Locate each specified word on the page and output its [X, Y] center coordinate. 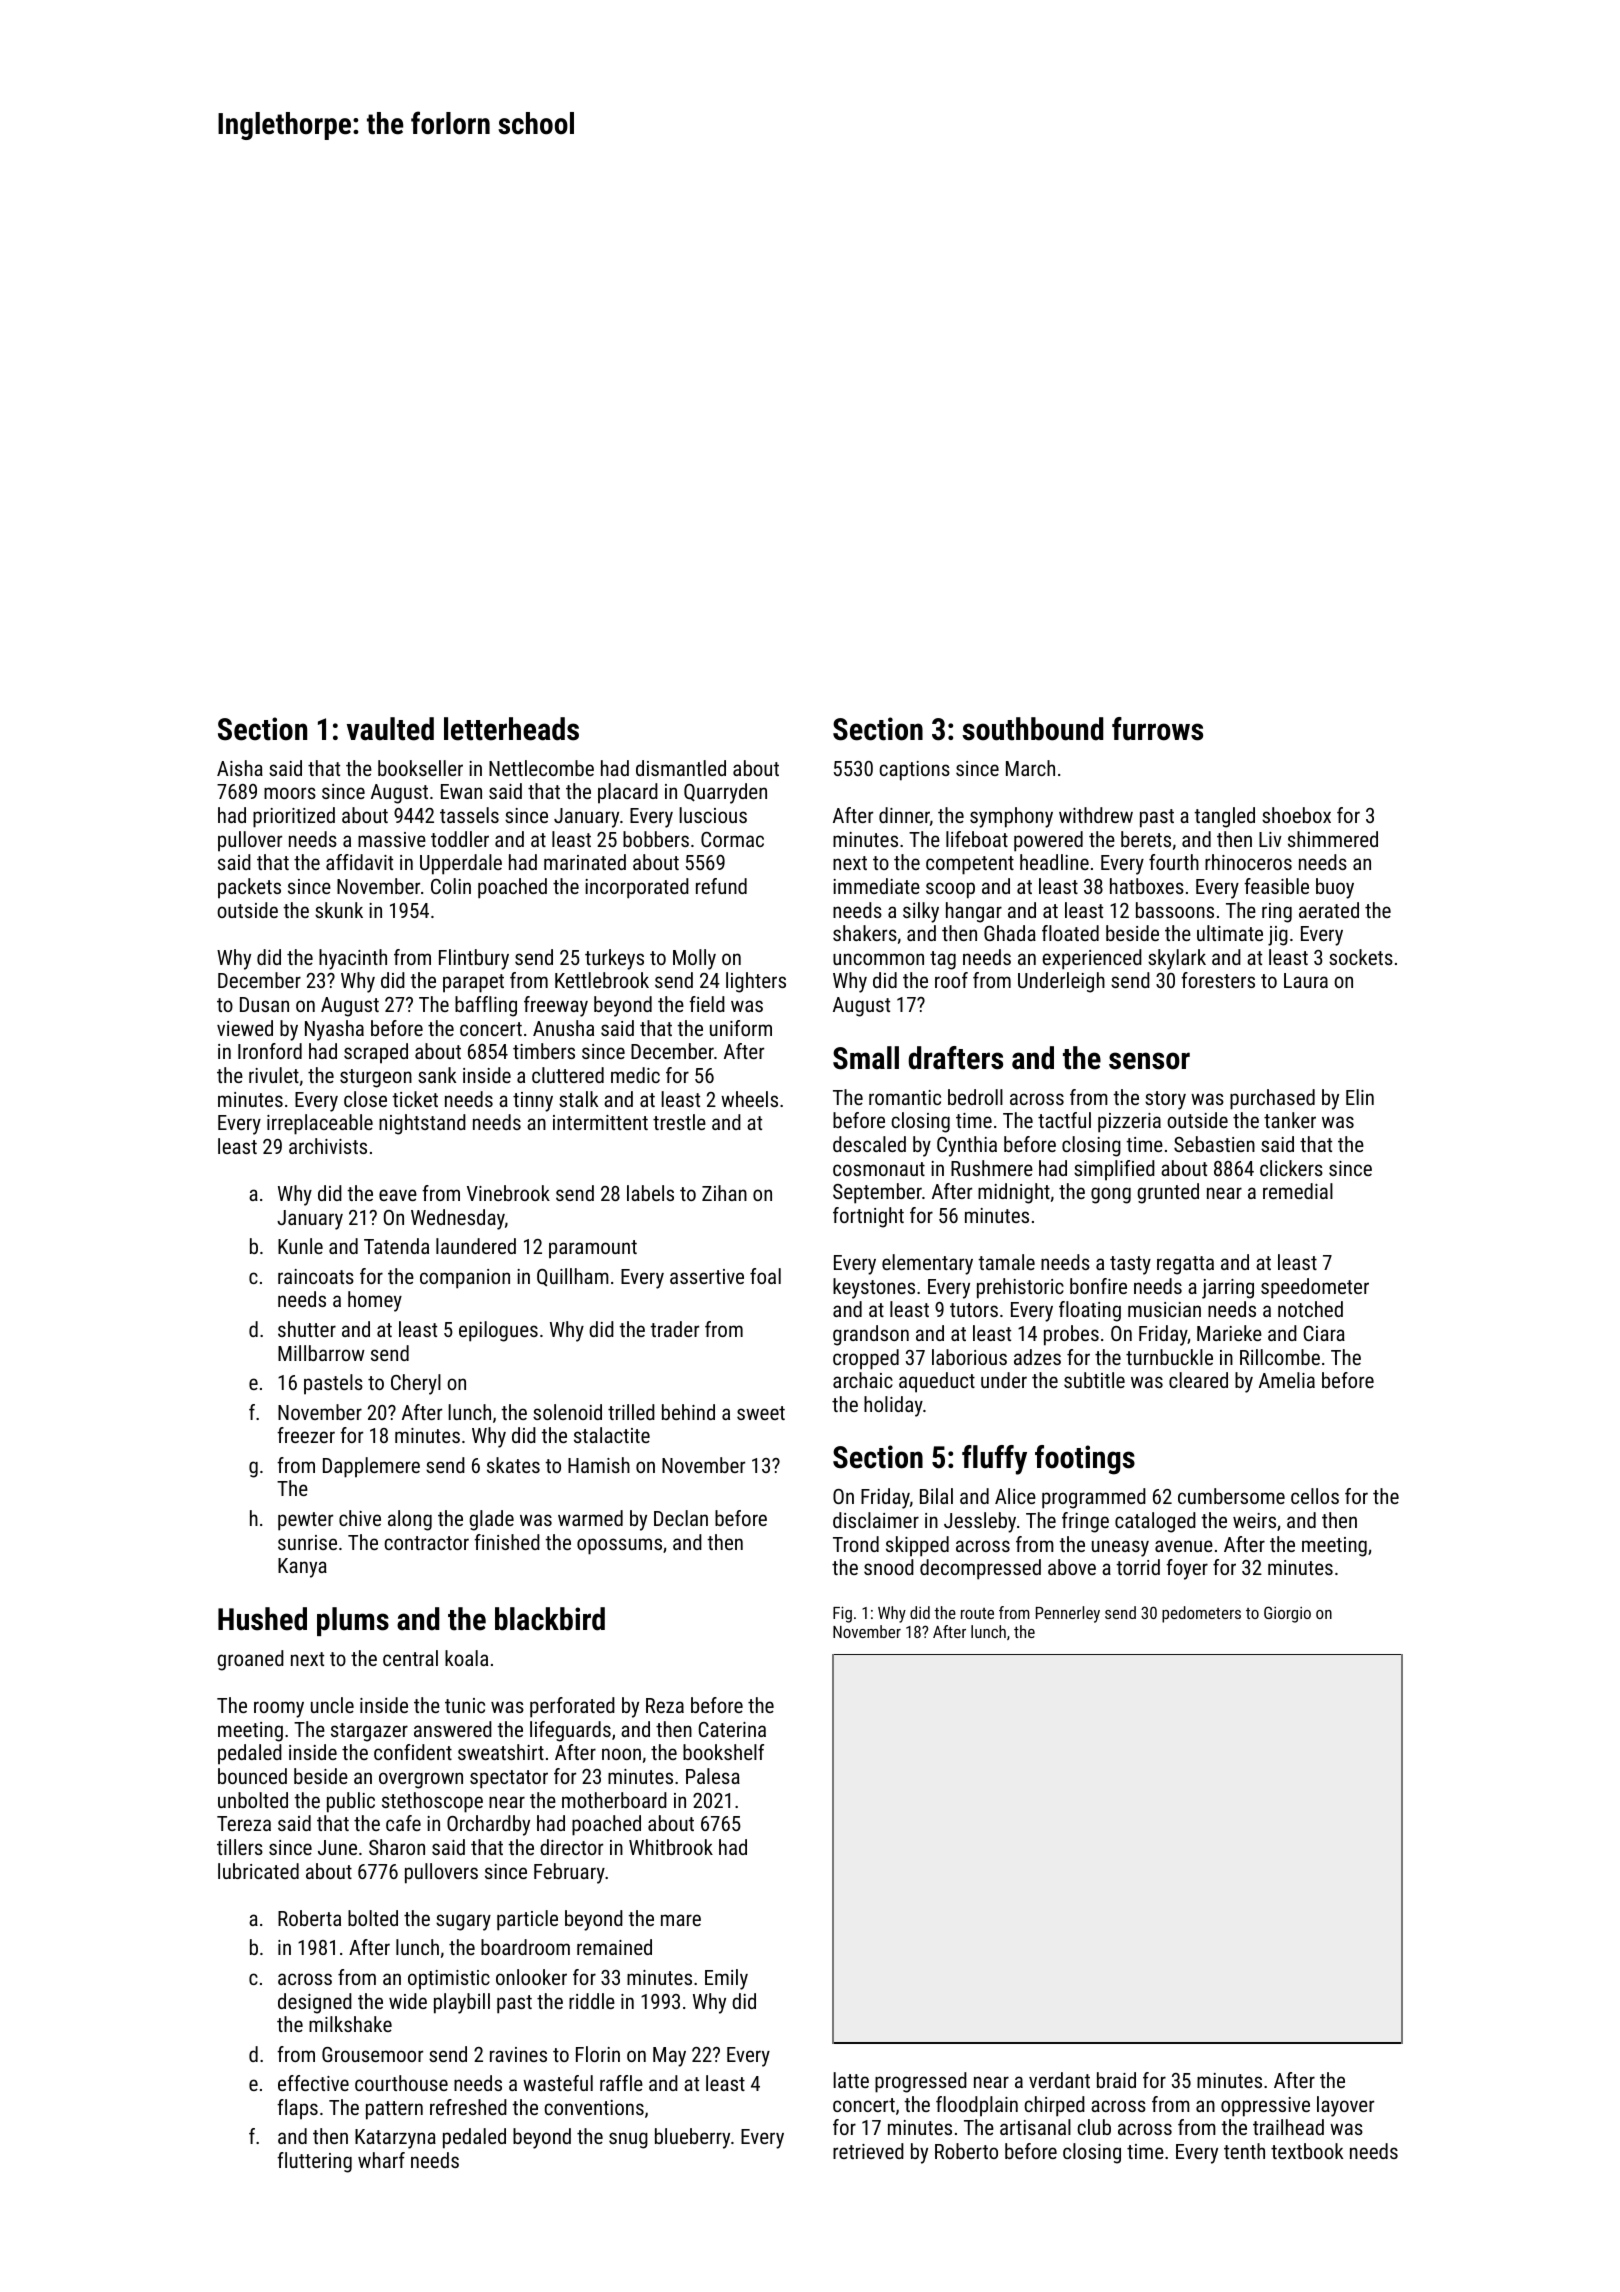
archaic [863, 1380]
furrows [1157, 729]
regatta [1185, 1265]
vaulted [390, 729]
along [410, 1520]
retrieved [868, 2151]
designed [315, 2003]
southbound [1032, 729]
